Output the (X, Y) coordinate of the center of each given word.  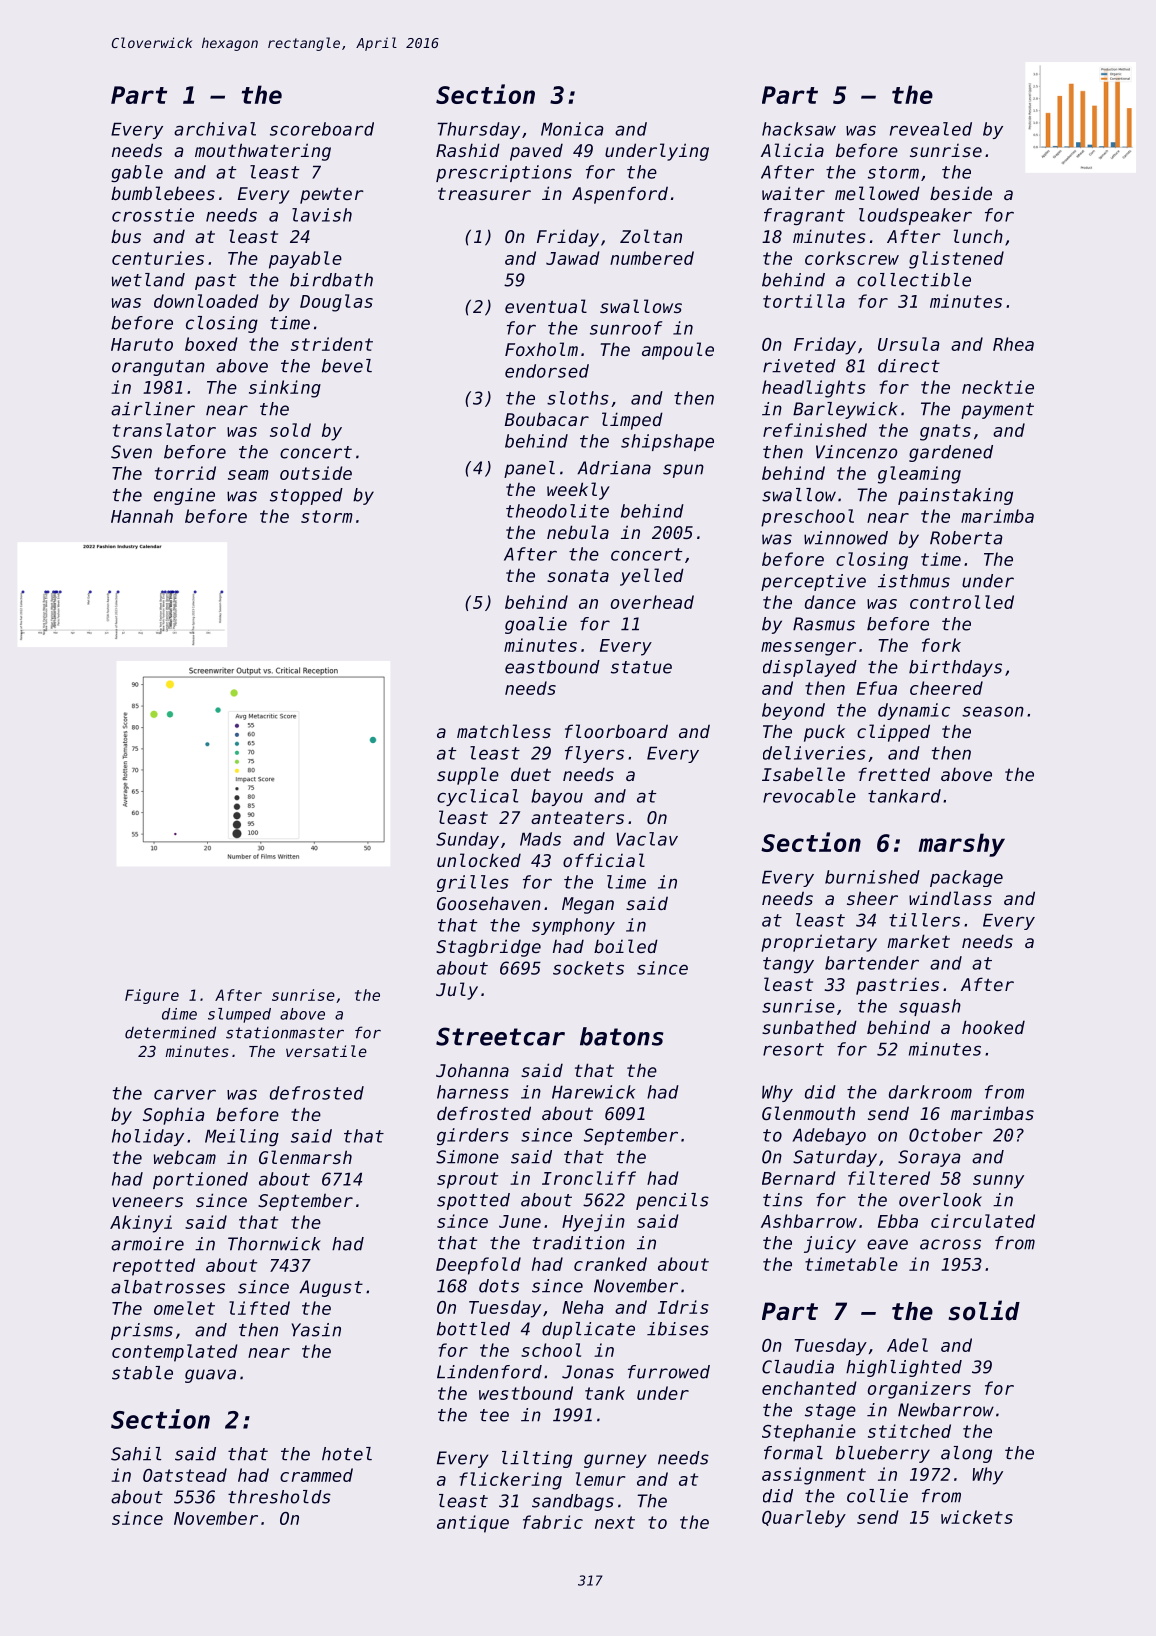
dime (179, 1014)
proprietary (819, 943)
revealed (931, 129)
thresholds (279, 1497)
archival (215, 129)
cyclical (477, 797)
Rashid (468, 150)
